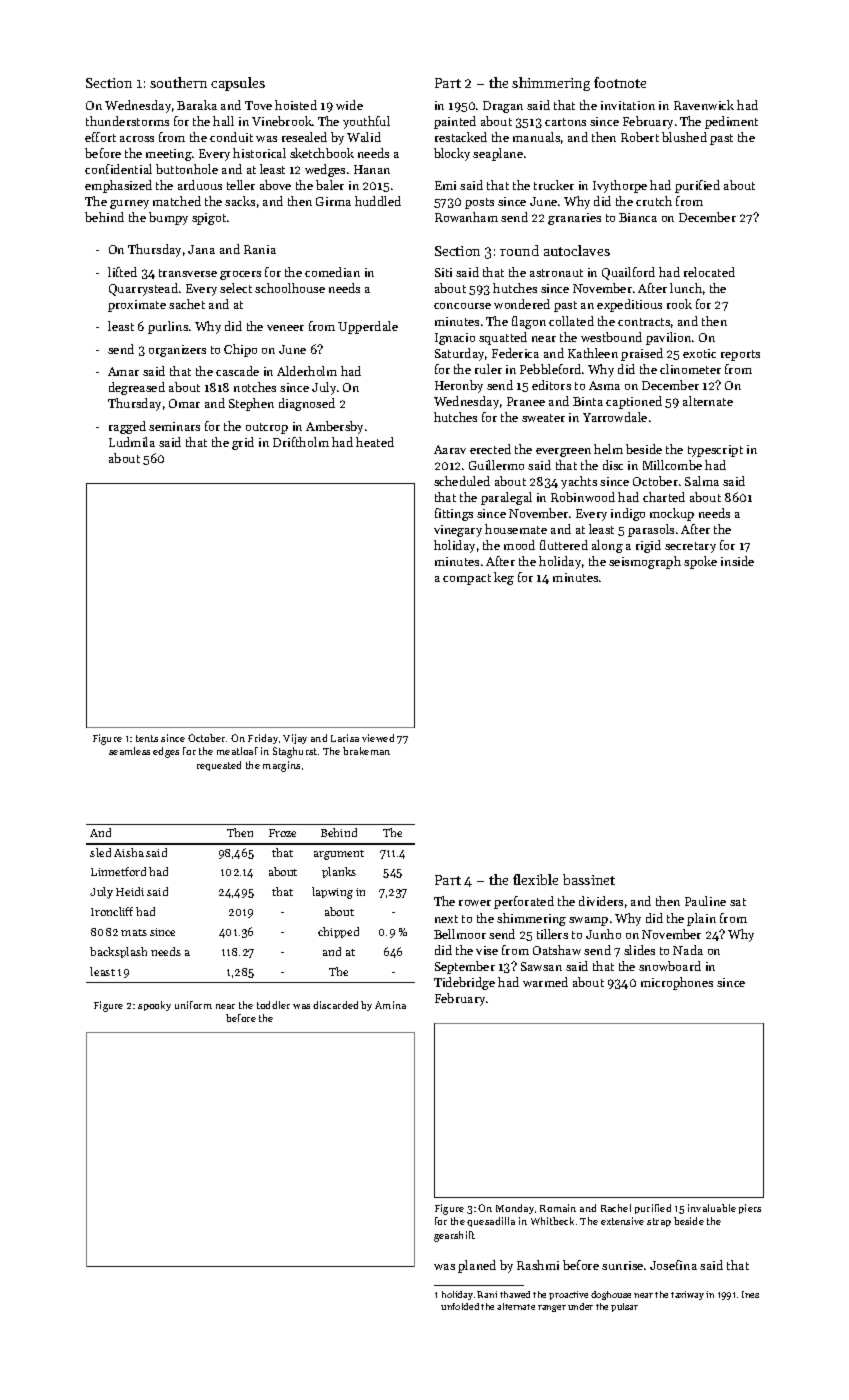 The image size is (849, 1400). I want to click on captioned, so click(634, 402).
